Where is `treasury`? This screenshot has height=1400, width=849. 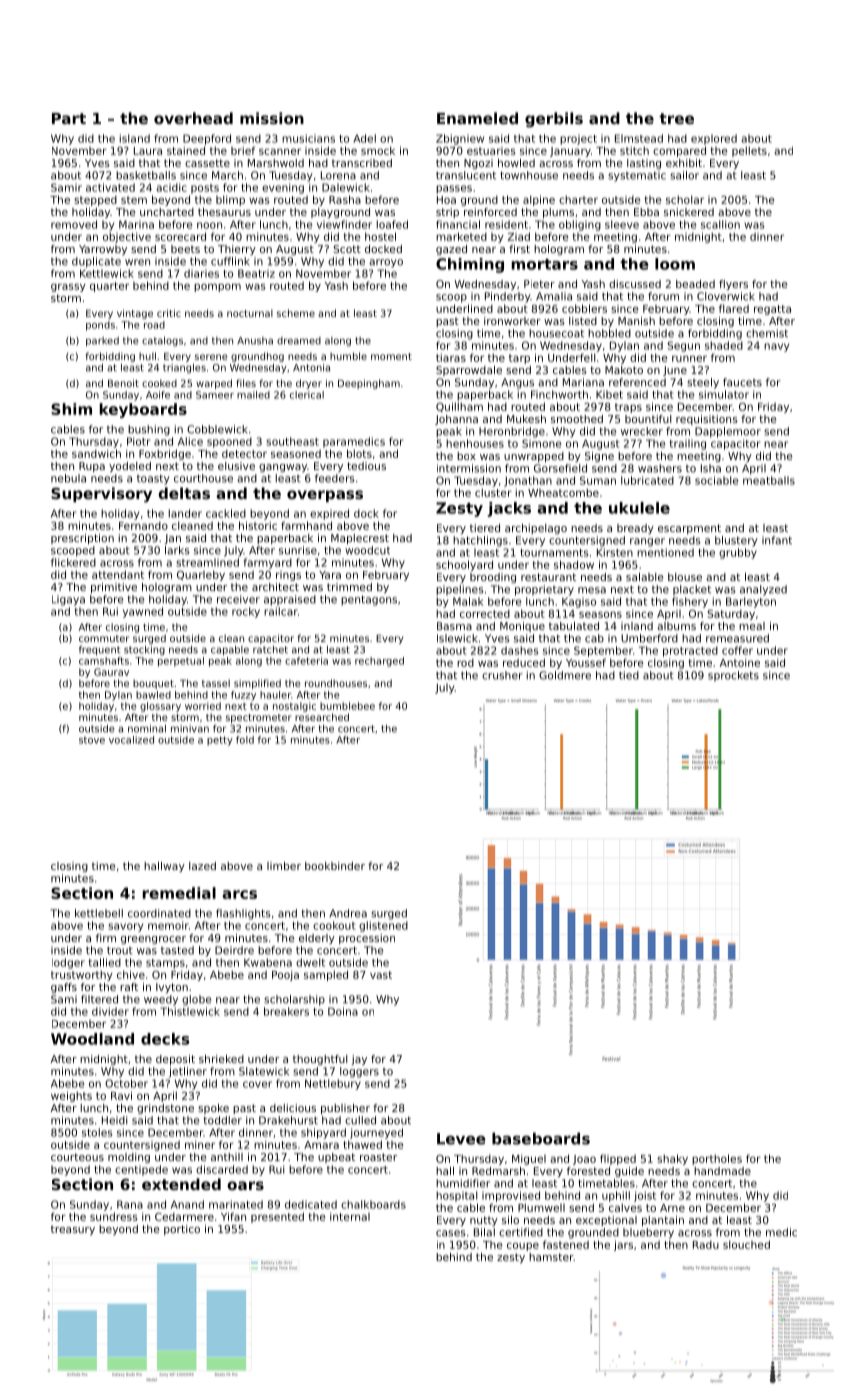 treasury is located at coordinates (73, 1230).
